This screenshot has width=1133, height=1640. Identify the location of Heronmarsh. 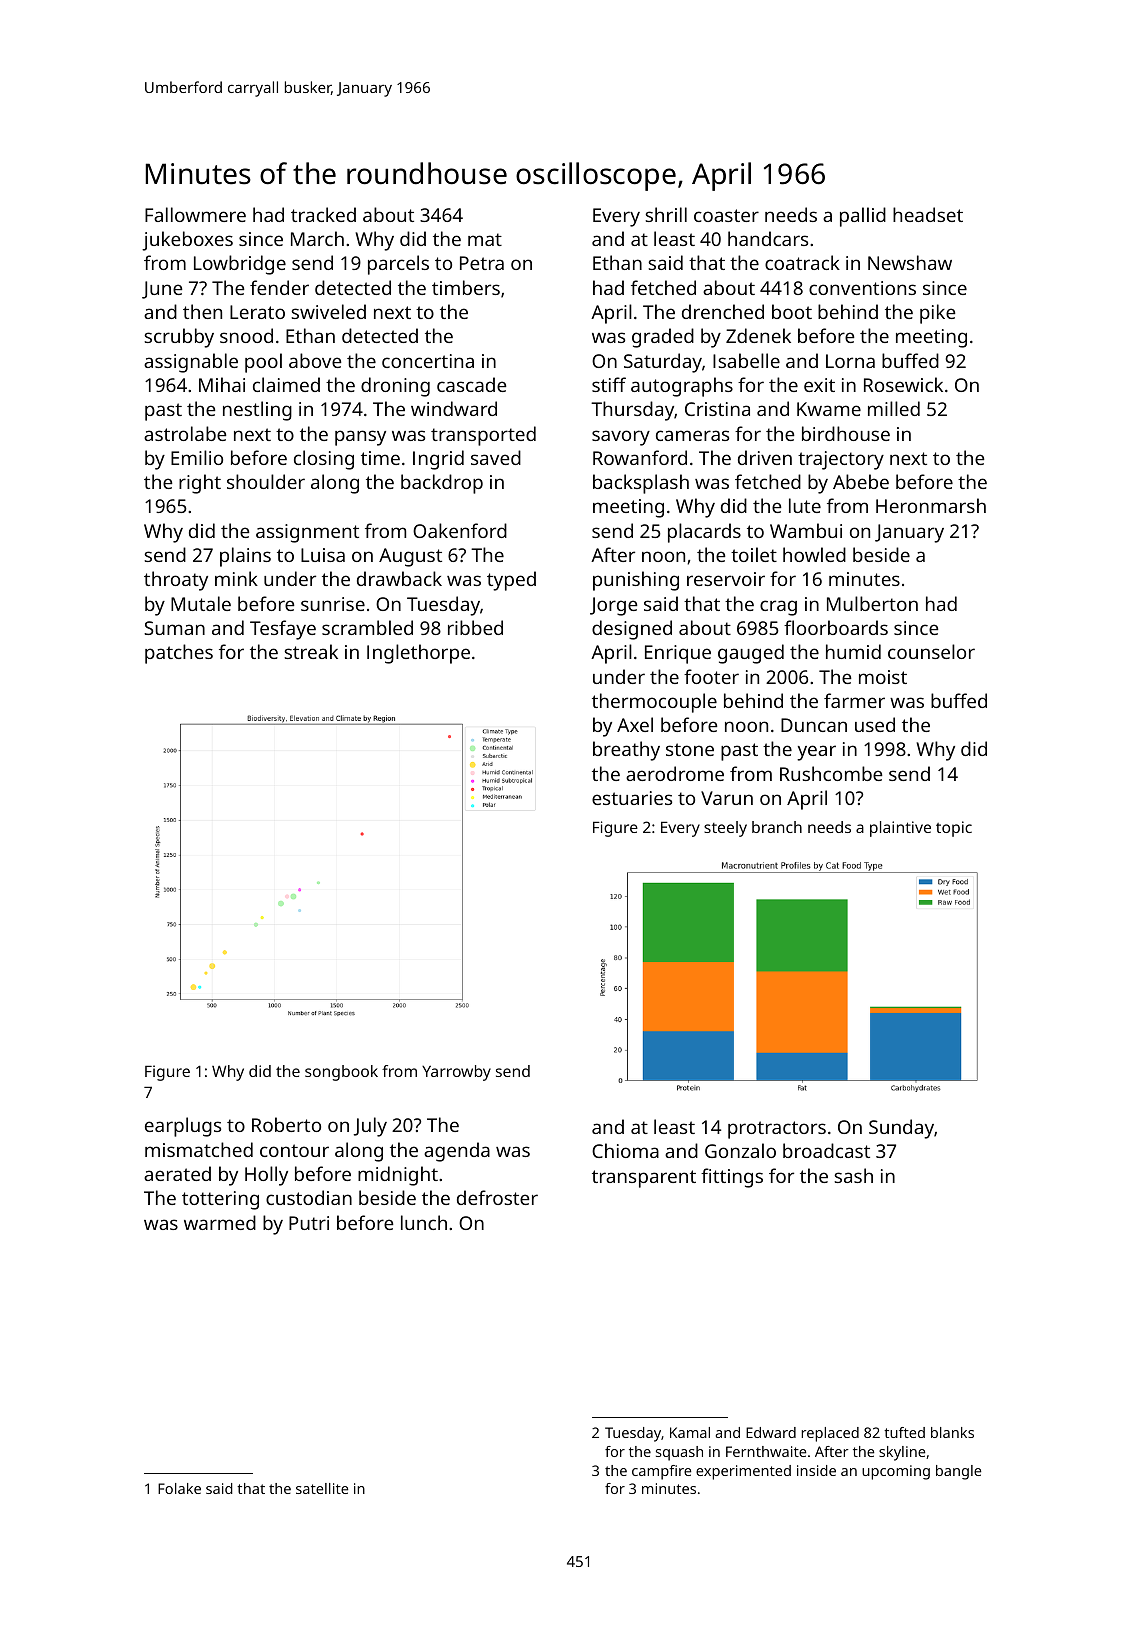
(931, 505).
